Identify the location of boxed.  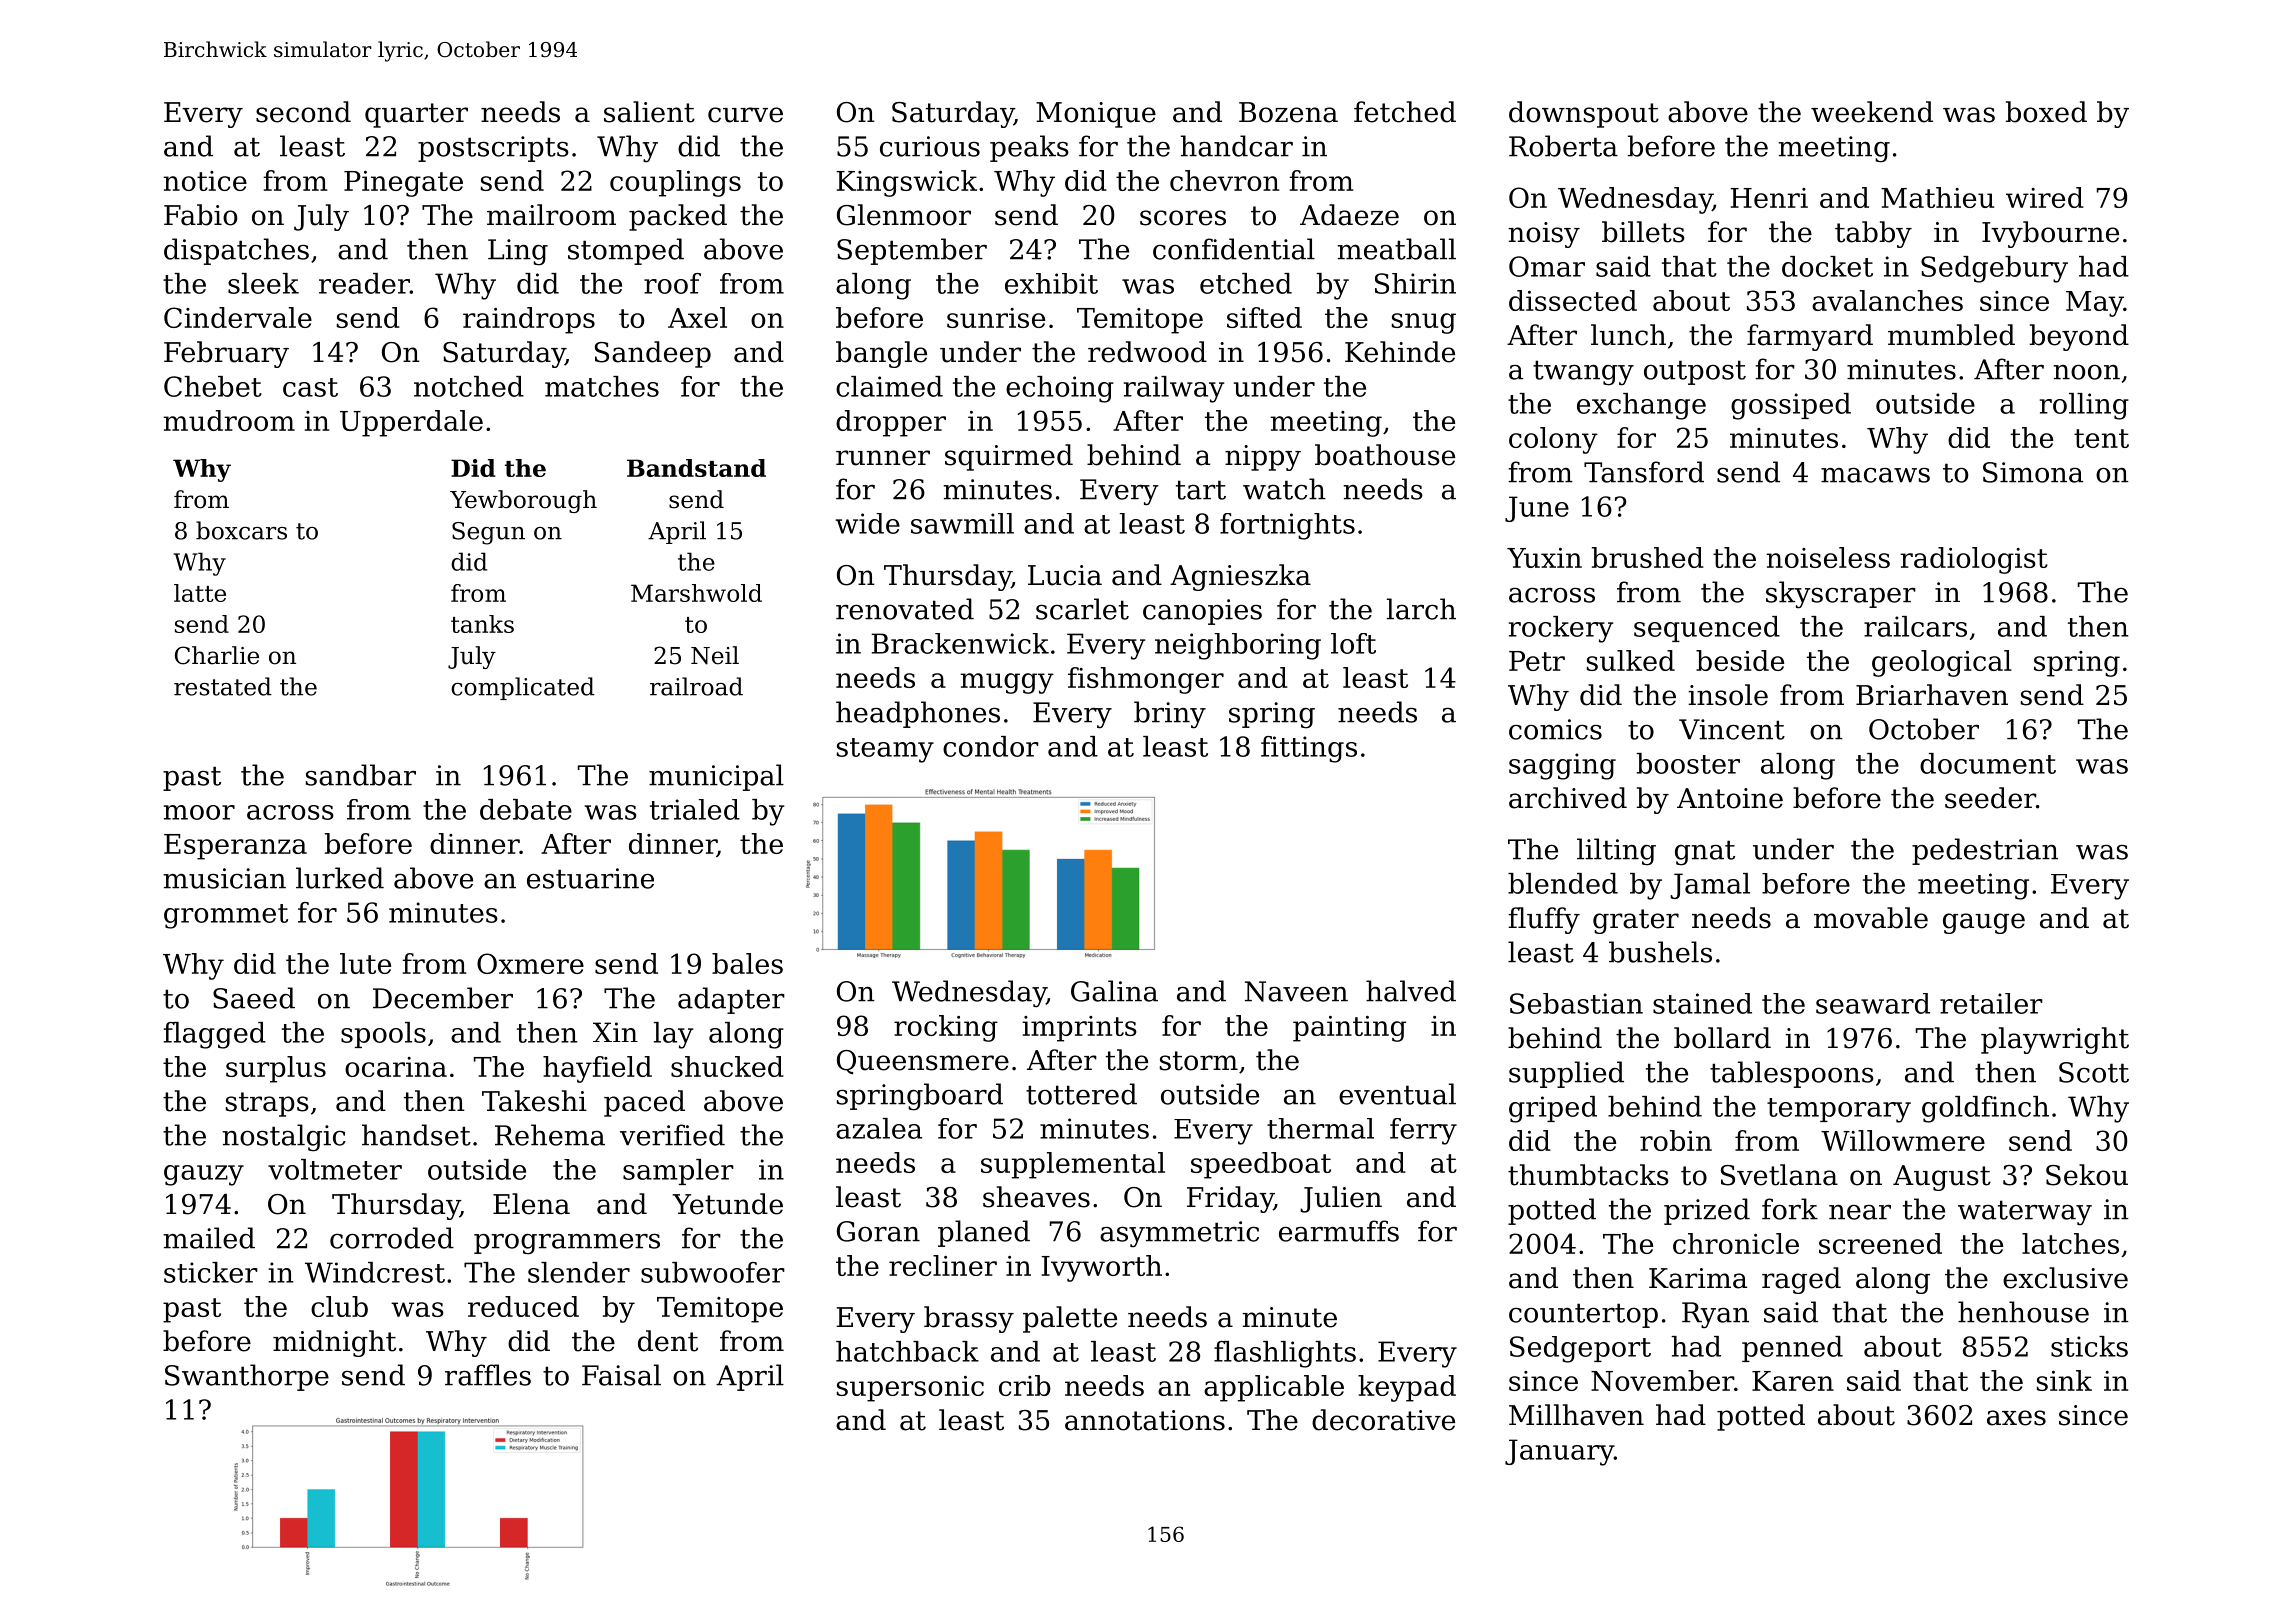
(2046, 112).
